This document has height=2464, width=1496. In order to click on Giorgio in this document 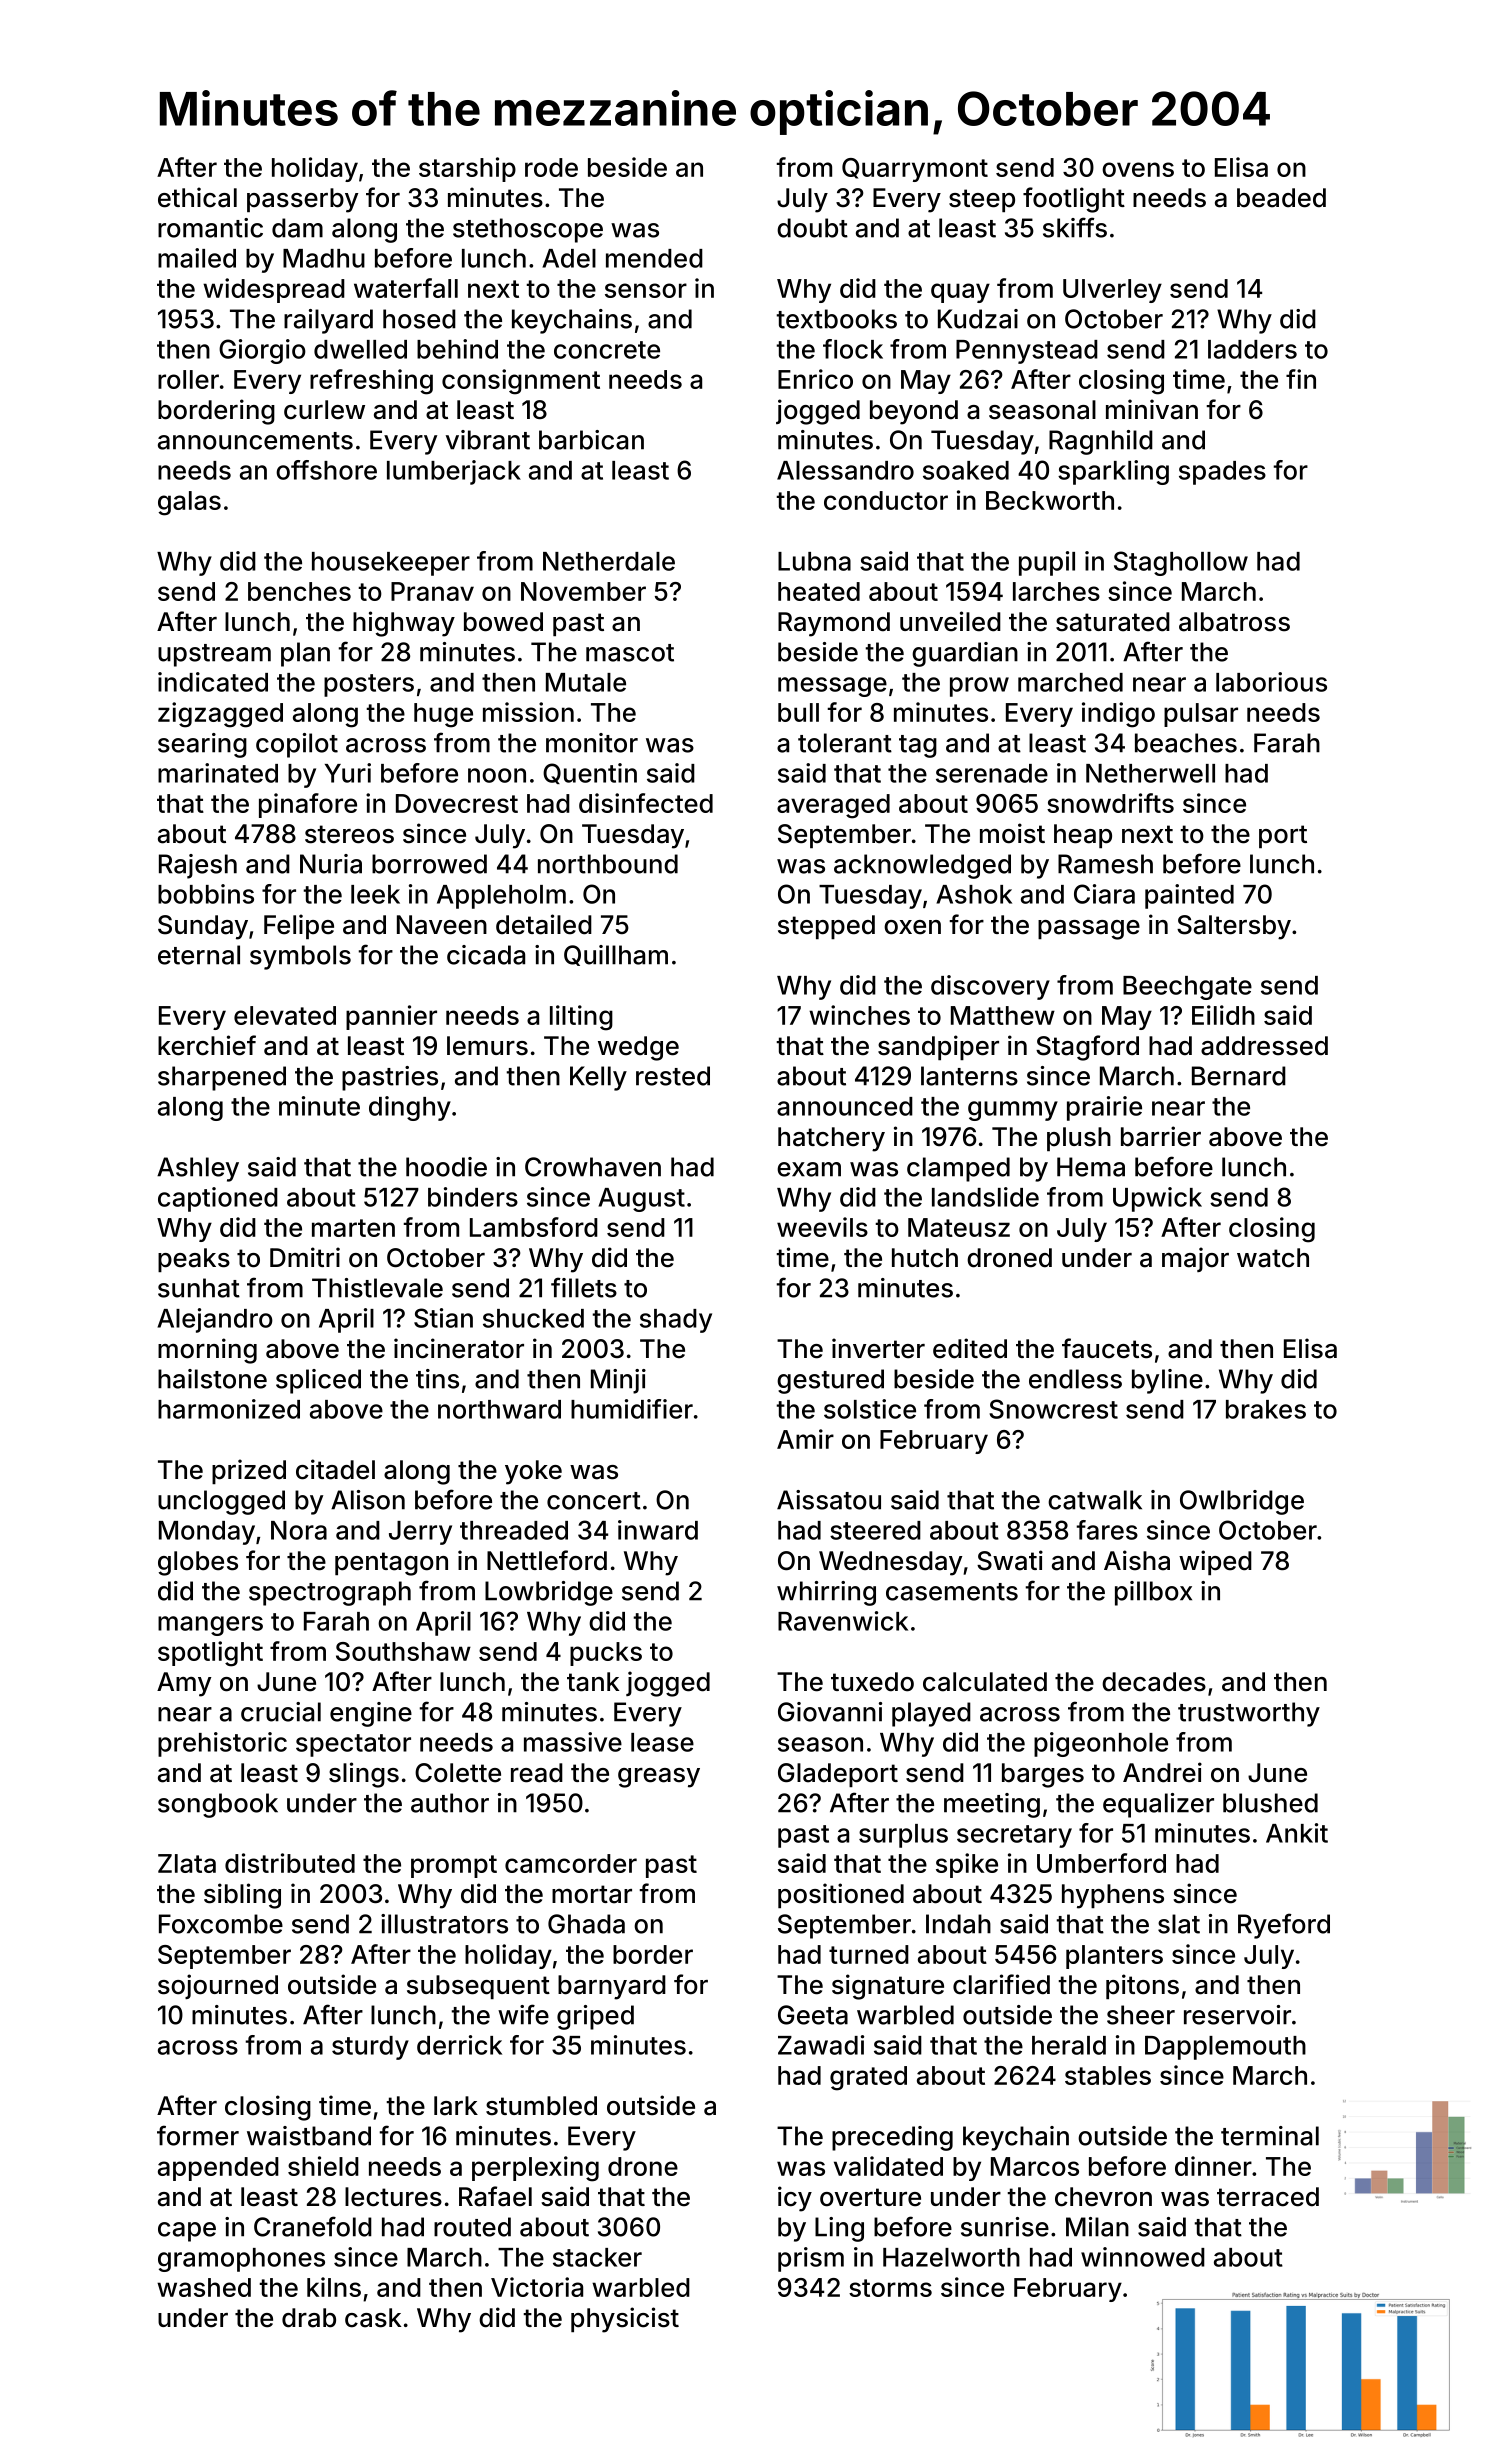, I will do `click(262, 351)`.
